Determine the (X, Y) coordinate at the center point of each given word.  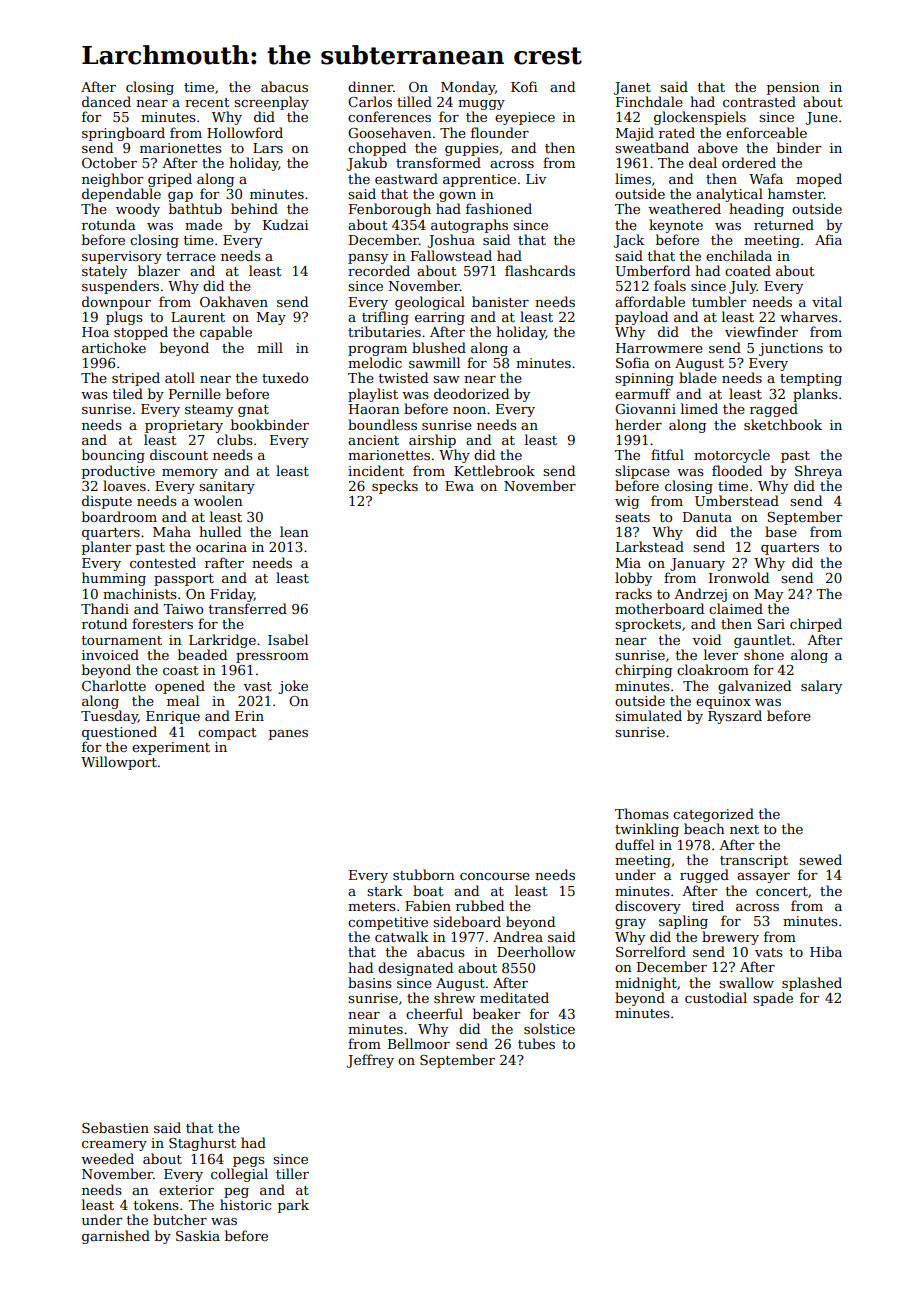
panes (288, 735)
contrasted (759, 101)
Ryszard (735, 717)
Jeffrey (370, 1061)
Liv (536, 179)
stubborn (424, 874)
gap (180, 197)
